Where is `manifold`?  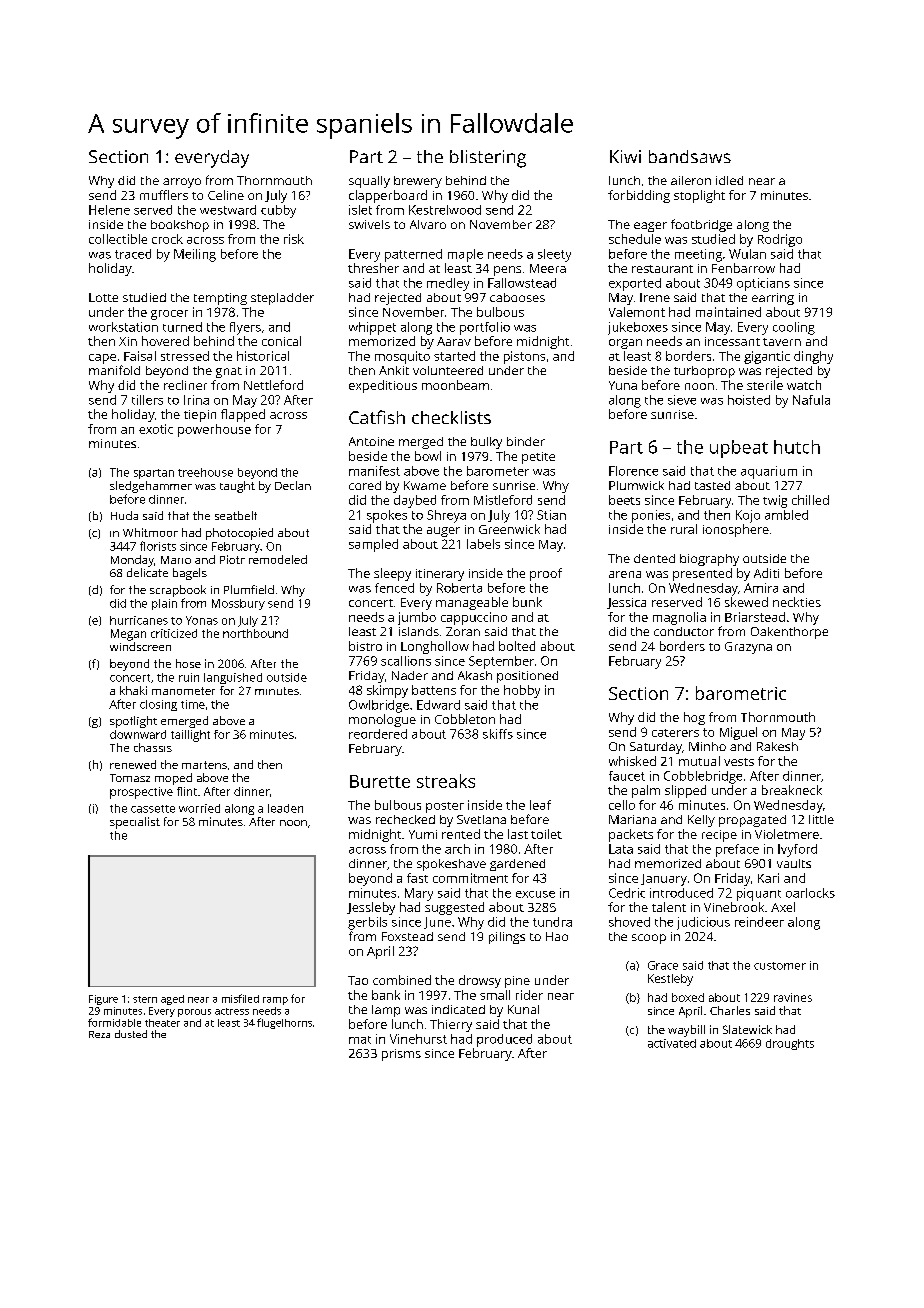
manifold is located at coordinates (114, 370).
